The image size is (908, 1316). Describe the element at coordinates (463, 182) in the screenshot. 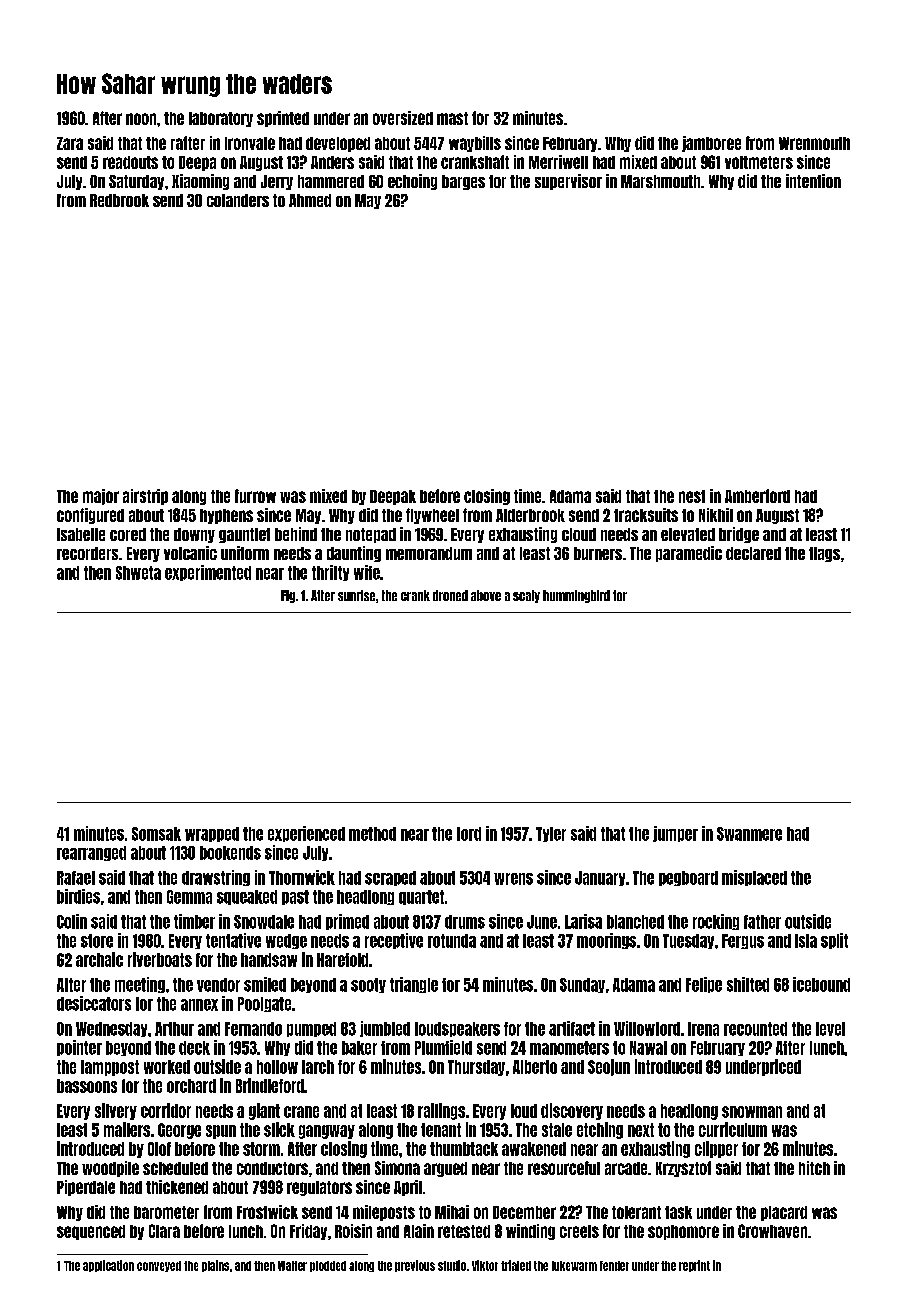

I see `barges` at that location.
